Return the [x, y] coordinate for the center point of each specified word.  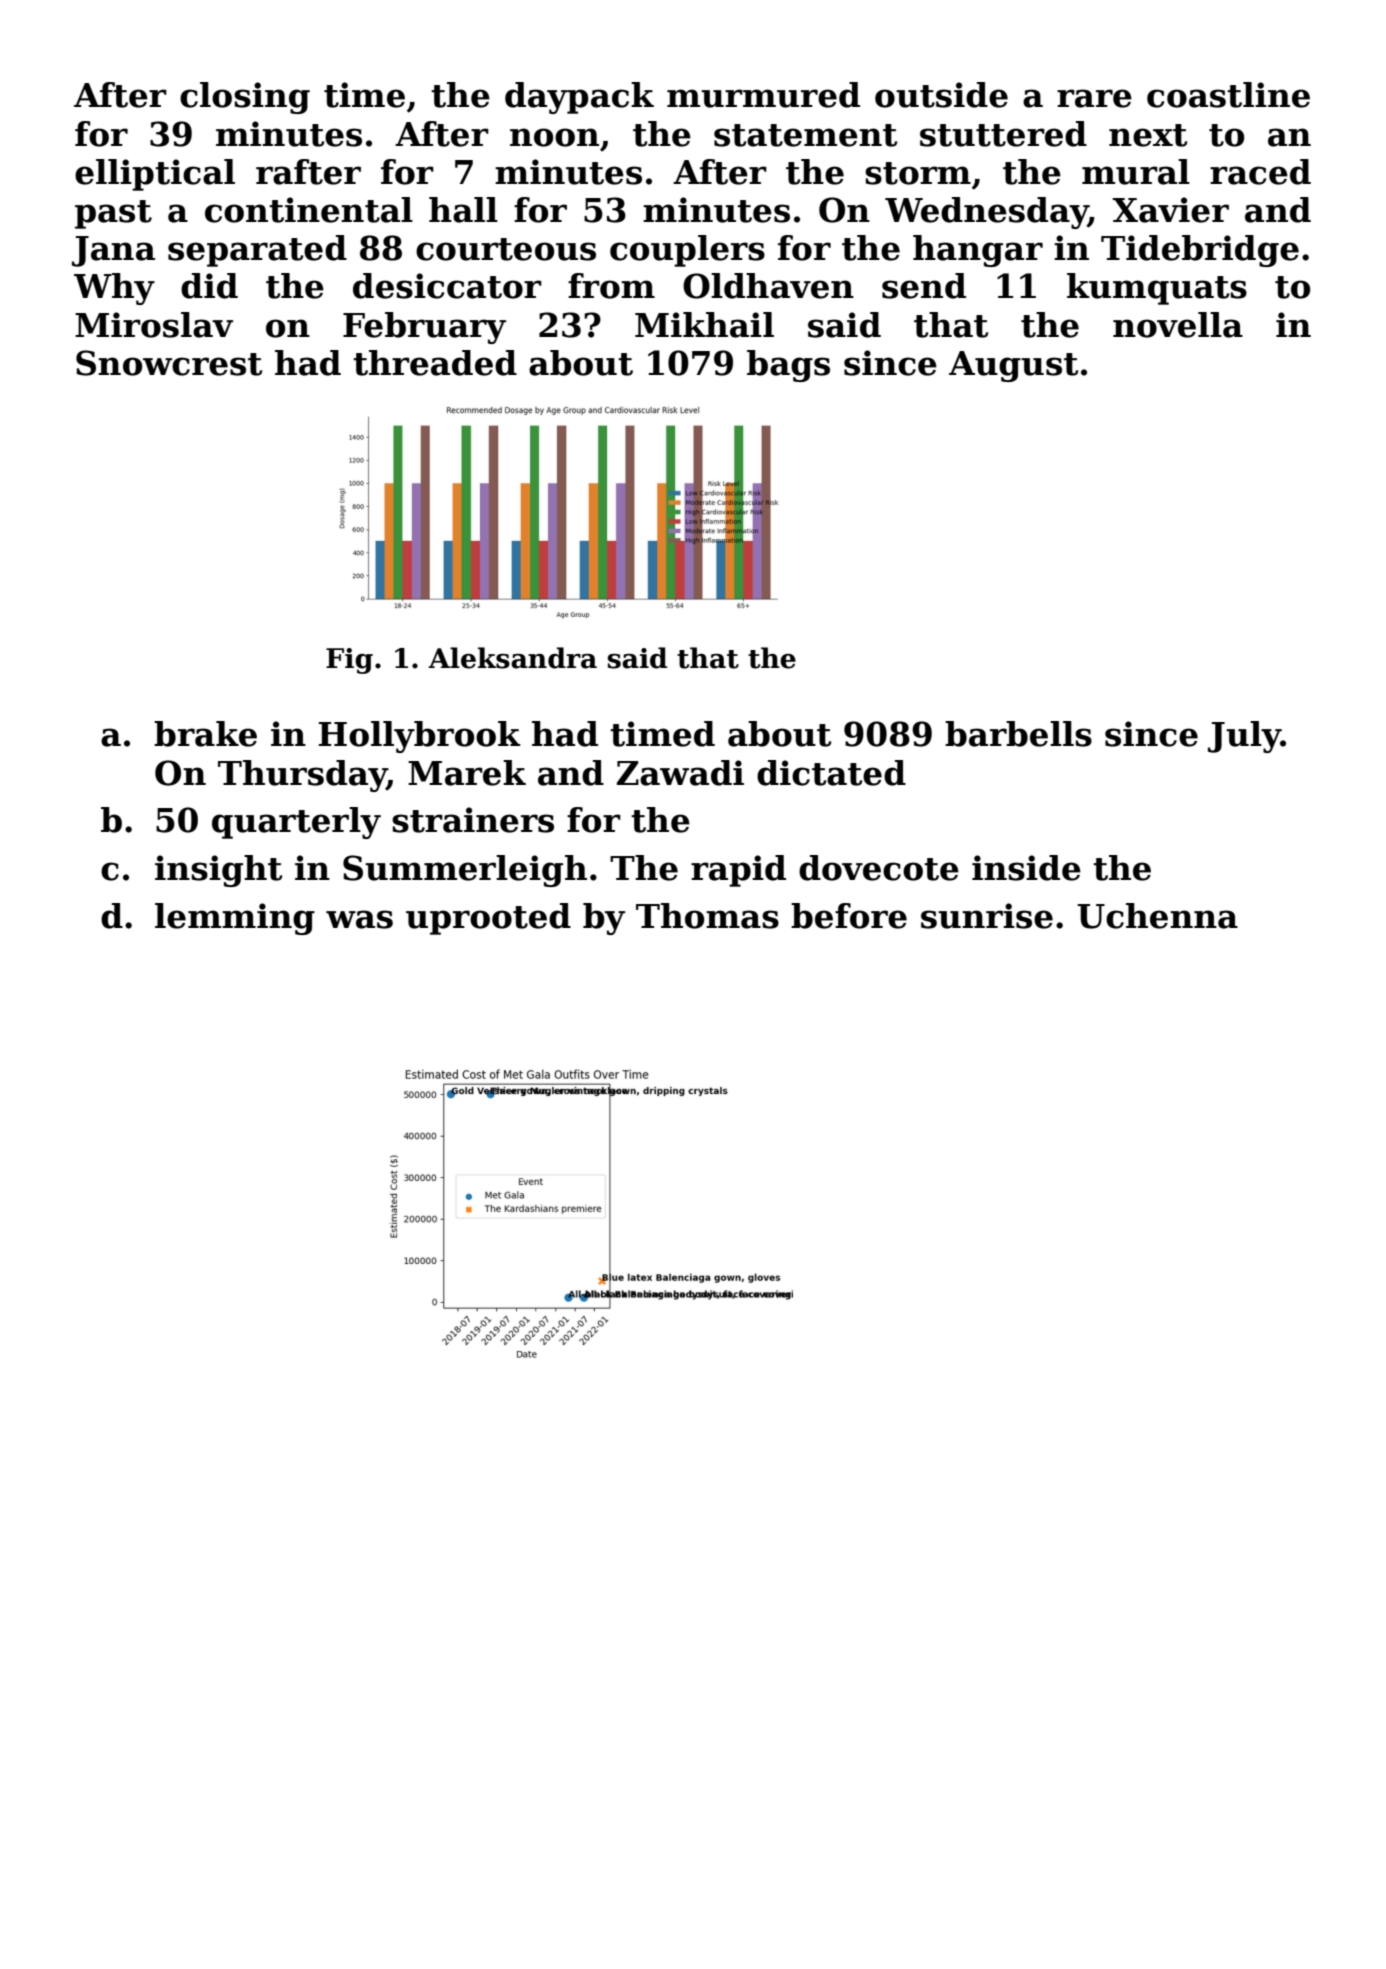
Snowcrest [169, 363]
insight [218, 871]
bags [788, 366]
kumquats [1157, 289]
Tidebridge [1200, 251]
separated [257, 251]
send [924, 286]
